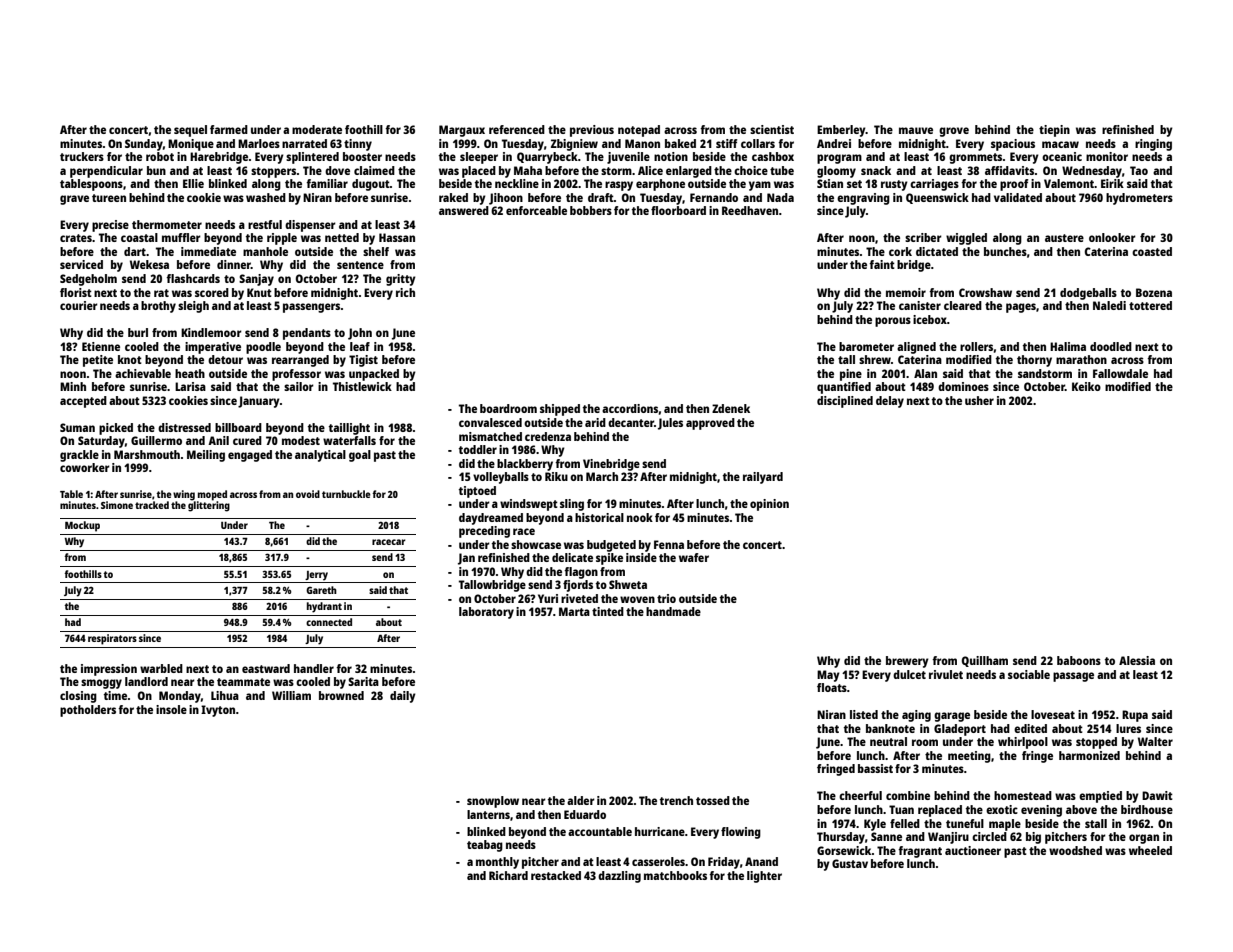 This screenshot has width=1233, height=952. What do you see at coordinates (320, 456) in the screenshot?
I see `analytical` at bounding box center [320, 456].
